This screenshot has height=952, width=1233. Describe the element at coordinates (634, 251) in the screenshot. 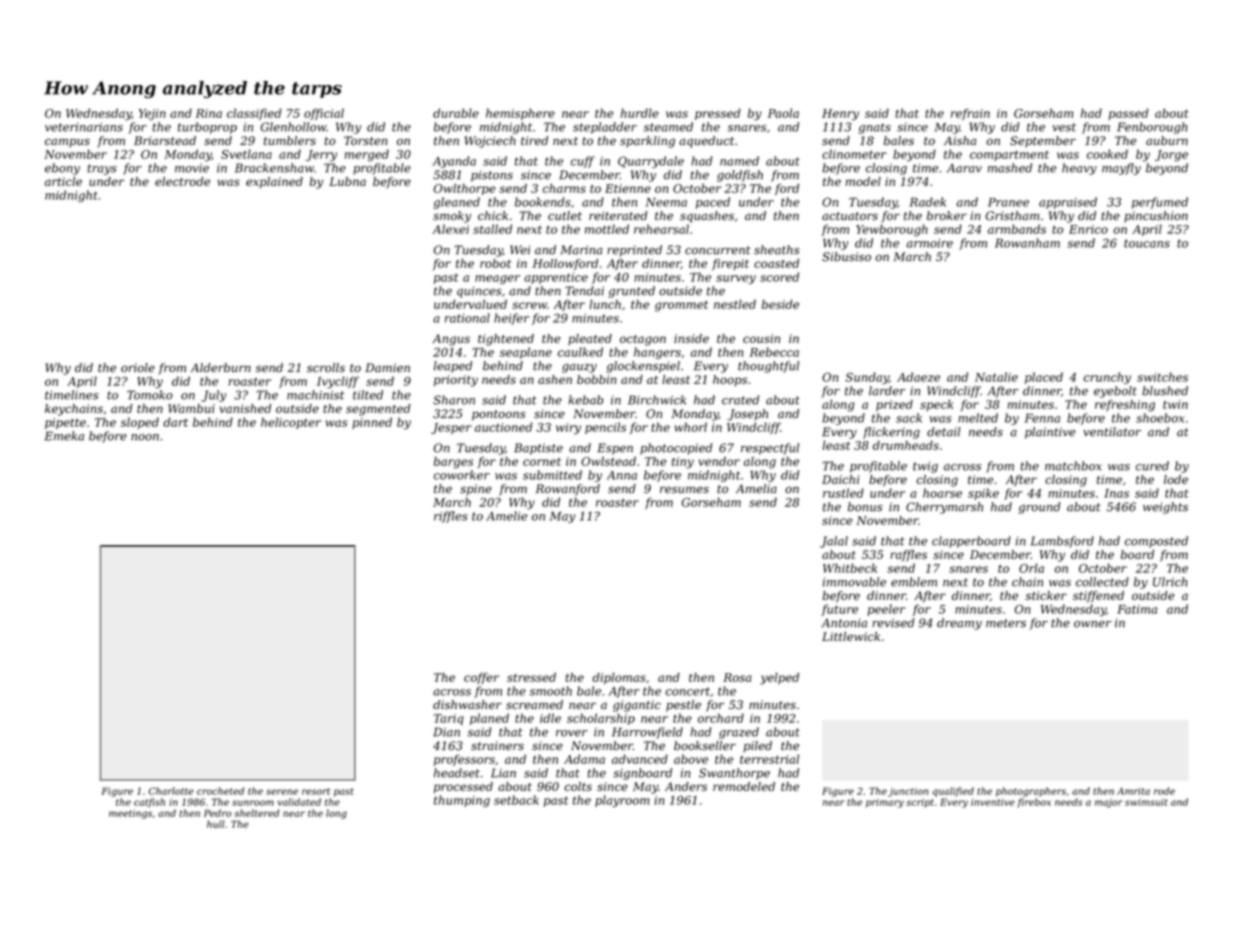

I see `reprinted` at that location.
